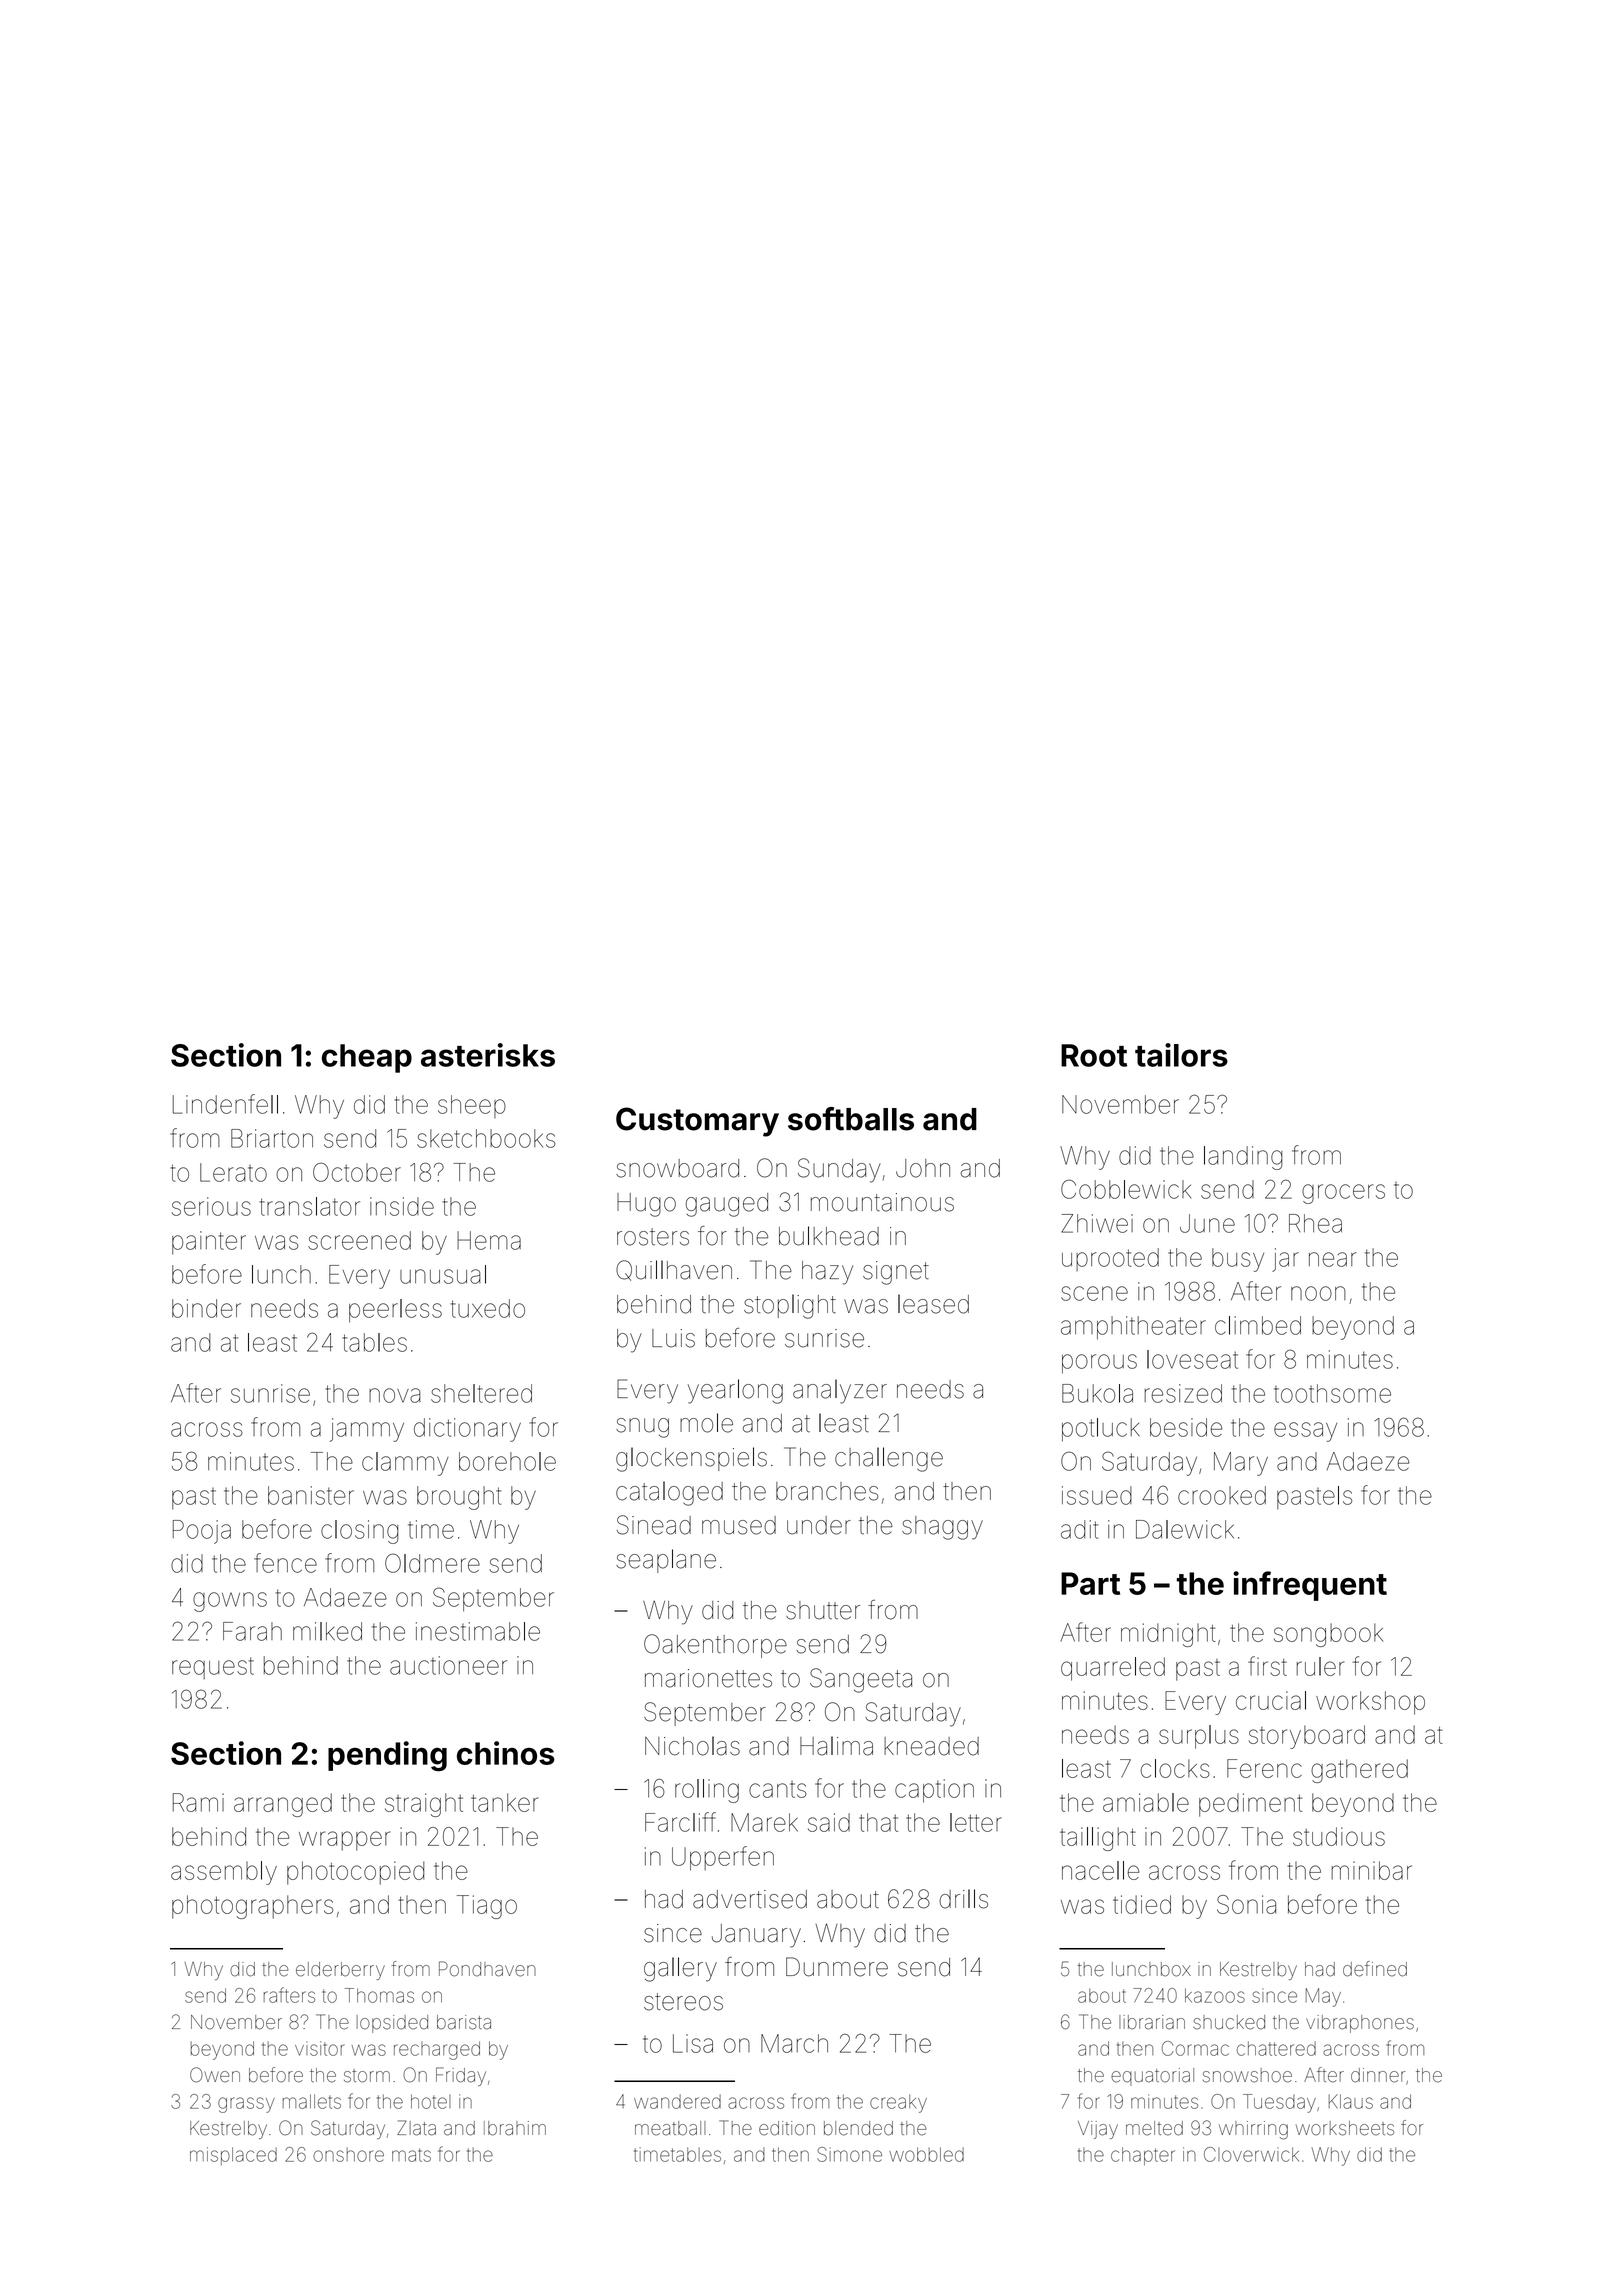  I want to click on Quillhaven, so click(674, 1270).
